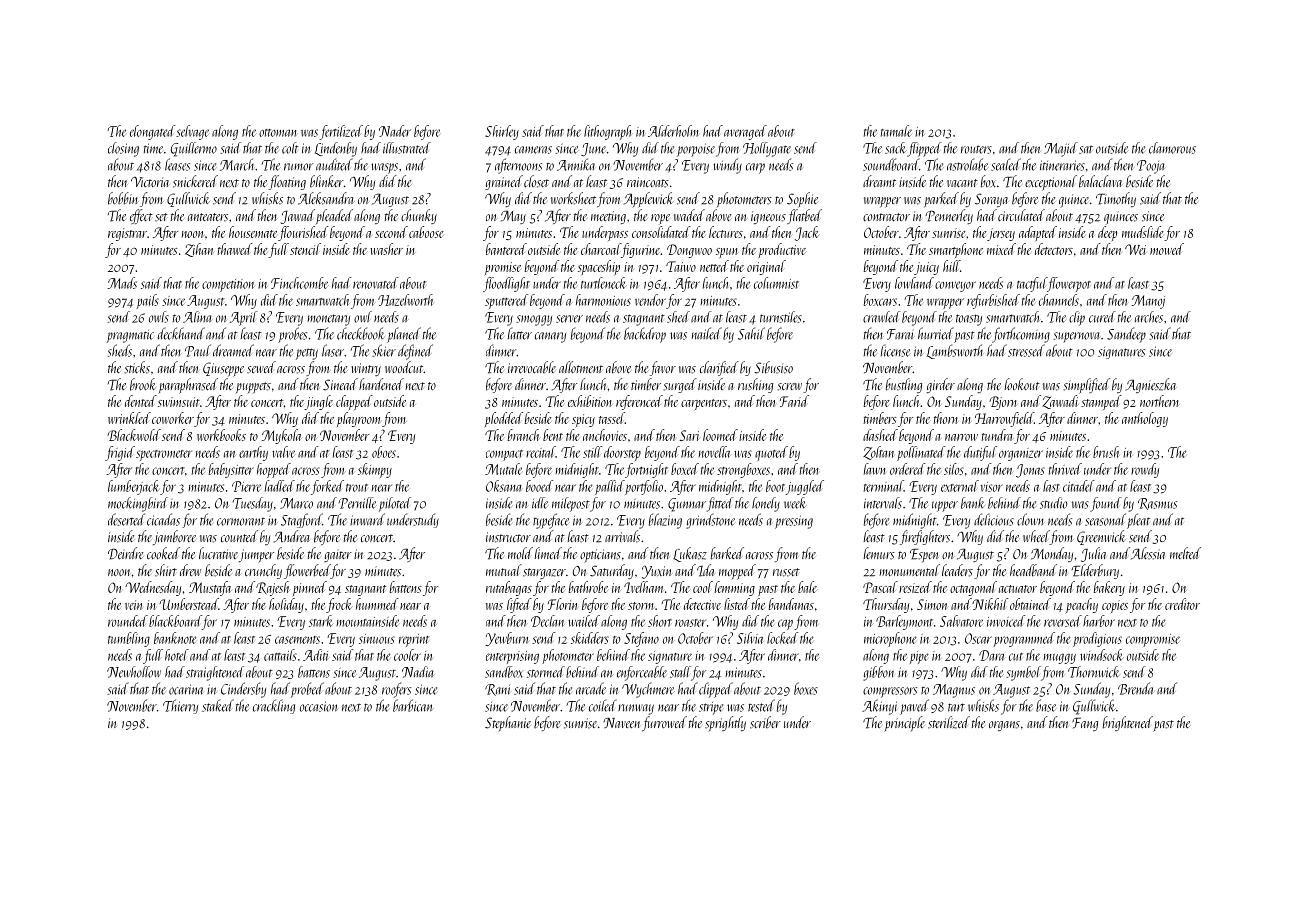 Image resolution: width=1308 pixels, height=924 pixels. I want to click on Applewick, so click(648, 200).
